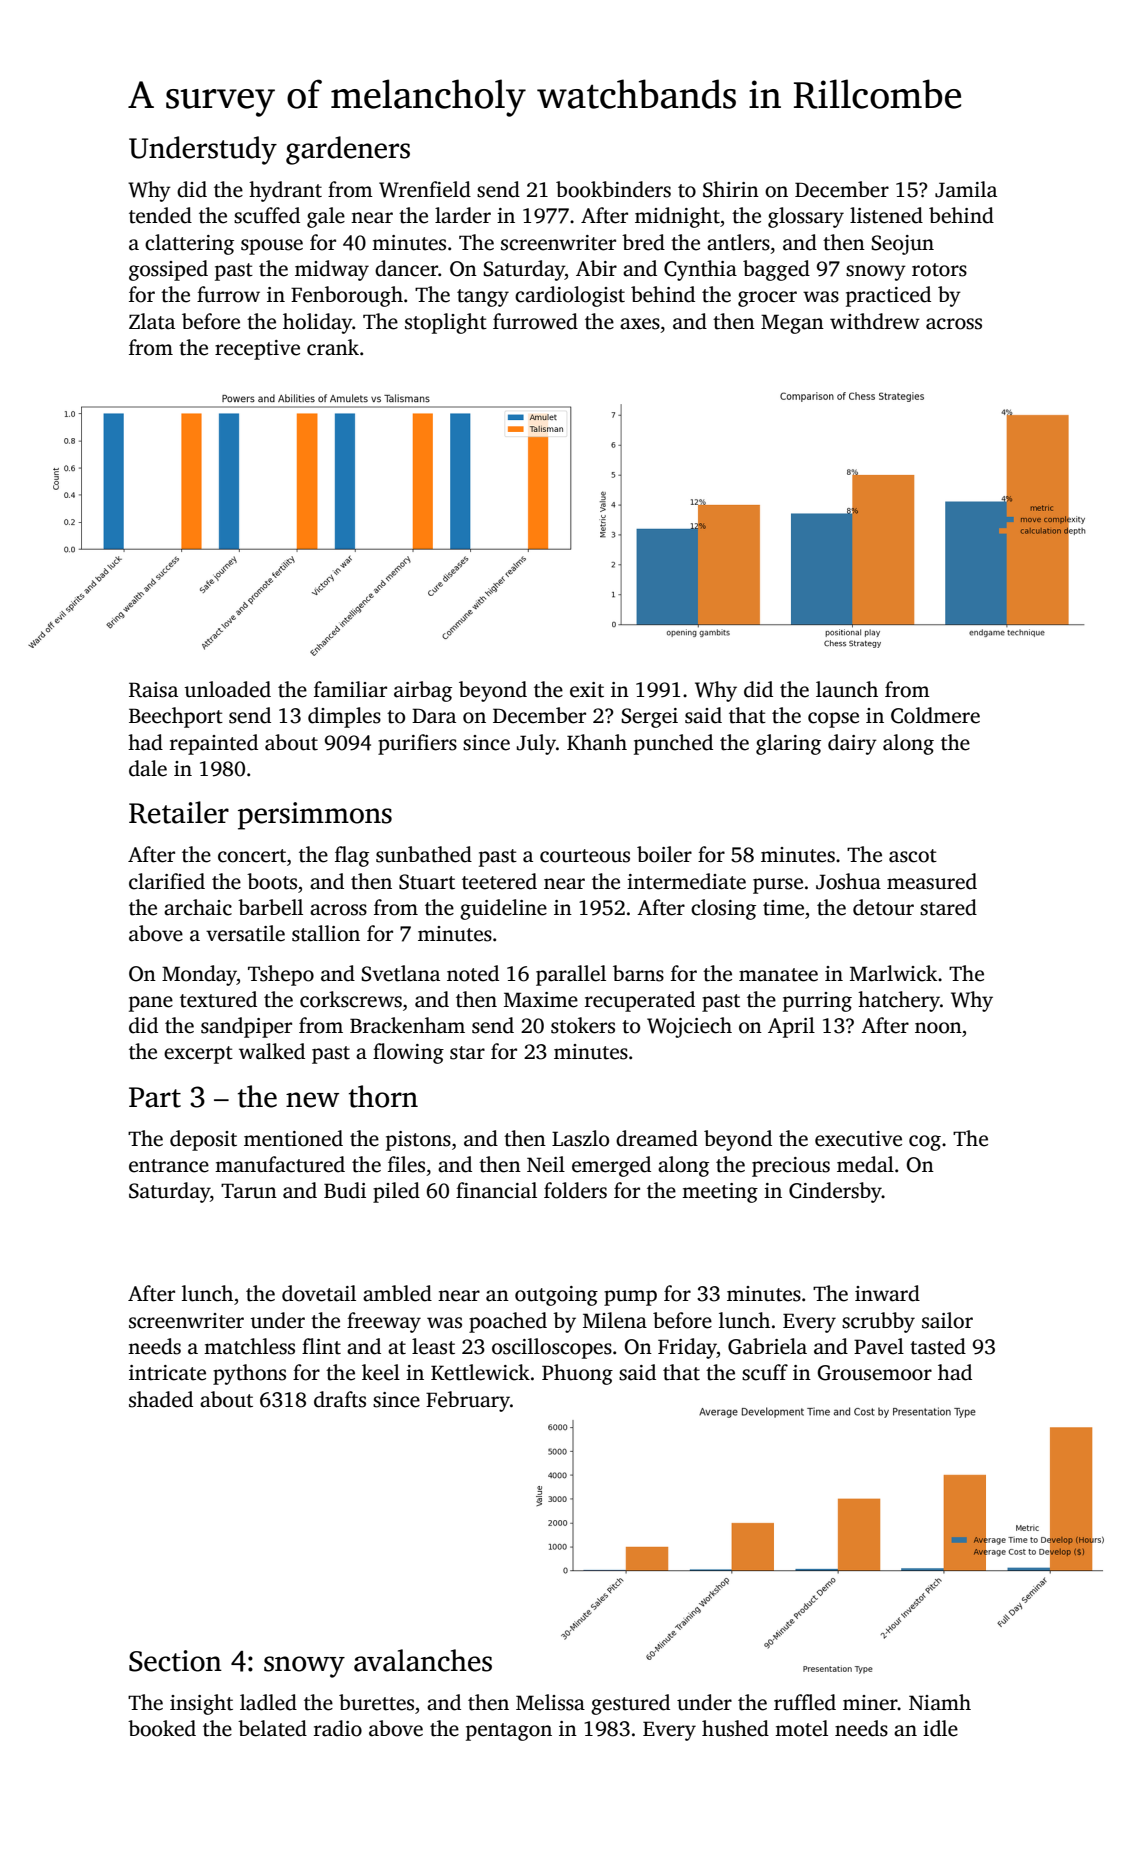  I want to click on Megan, so click(792, 324).
